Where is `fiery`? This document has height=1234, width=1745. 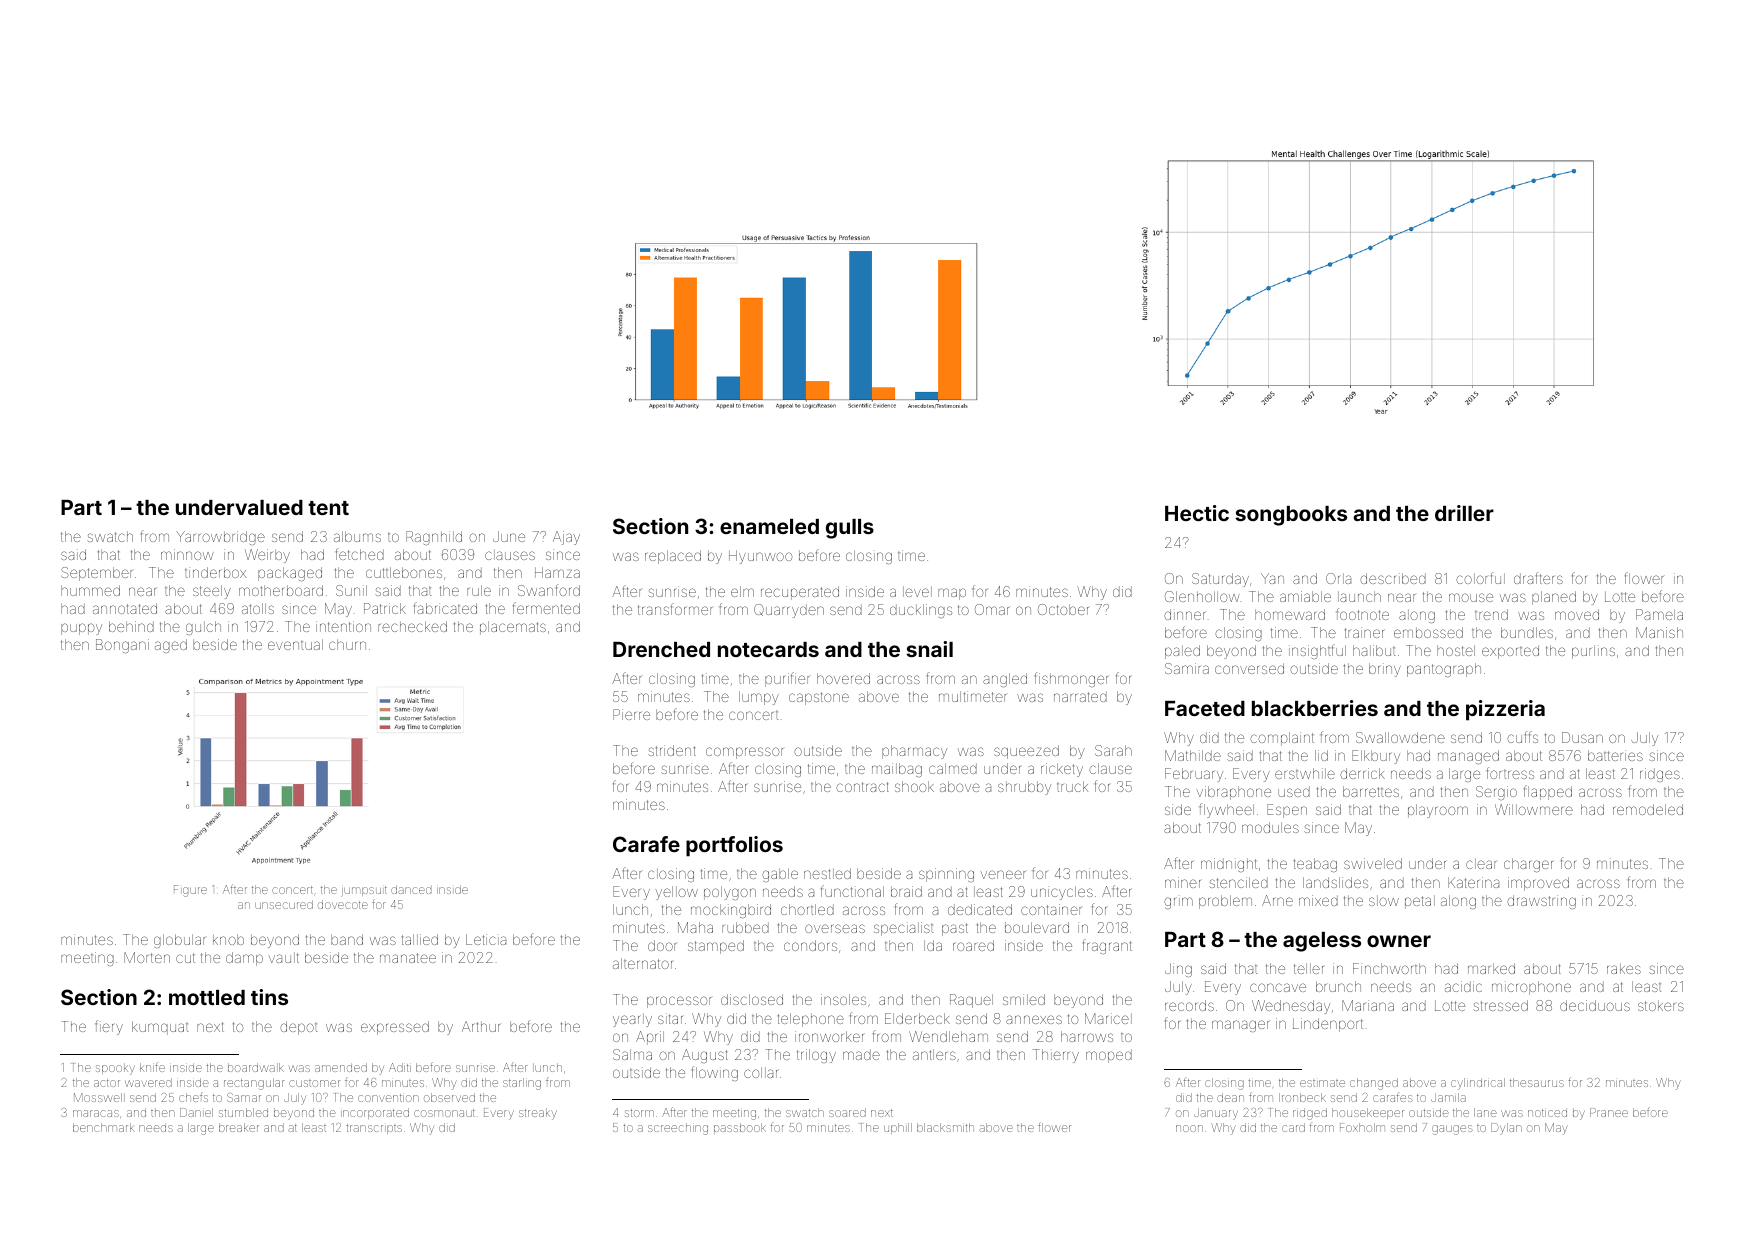 fiery is located at coordinates (109, 1027).
